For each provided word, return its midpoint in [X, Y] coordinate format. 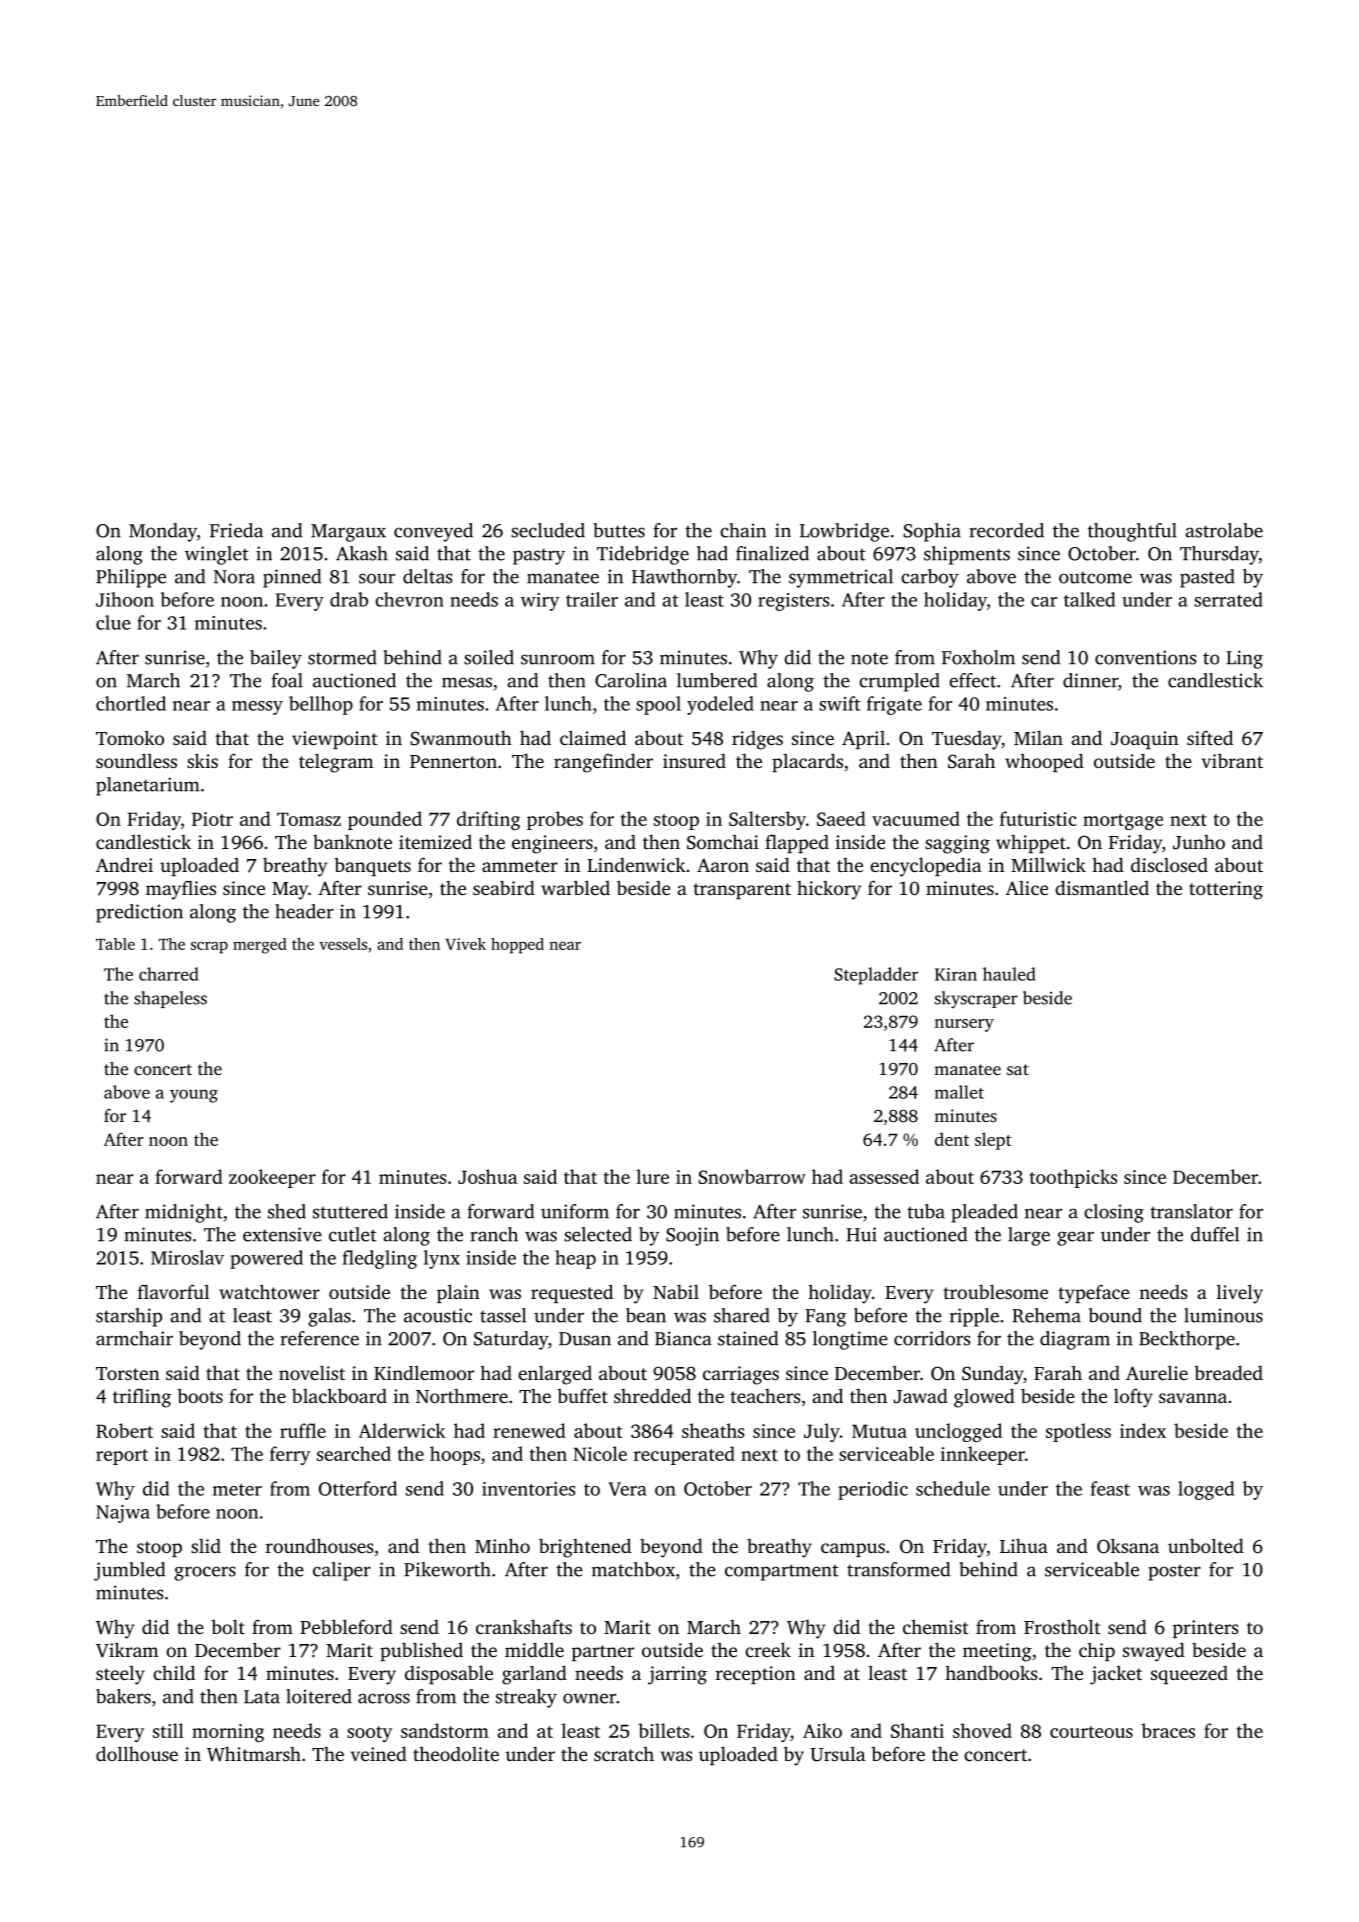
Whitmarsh [254, 1754]
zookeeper [272, 1178]
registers [794, 602]
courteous [1091, 1732]
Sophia [932, 532]
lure [652, 1176]
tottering [1226, 890]
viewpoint [335, 740]
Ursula [837, 1754]
